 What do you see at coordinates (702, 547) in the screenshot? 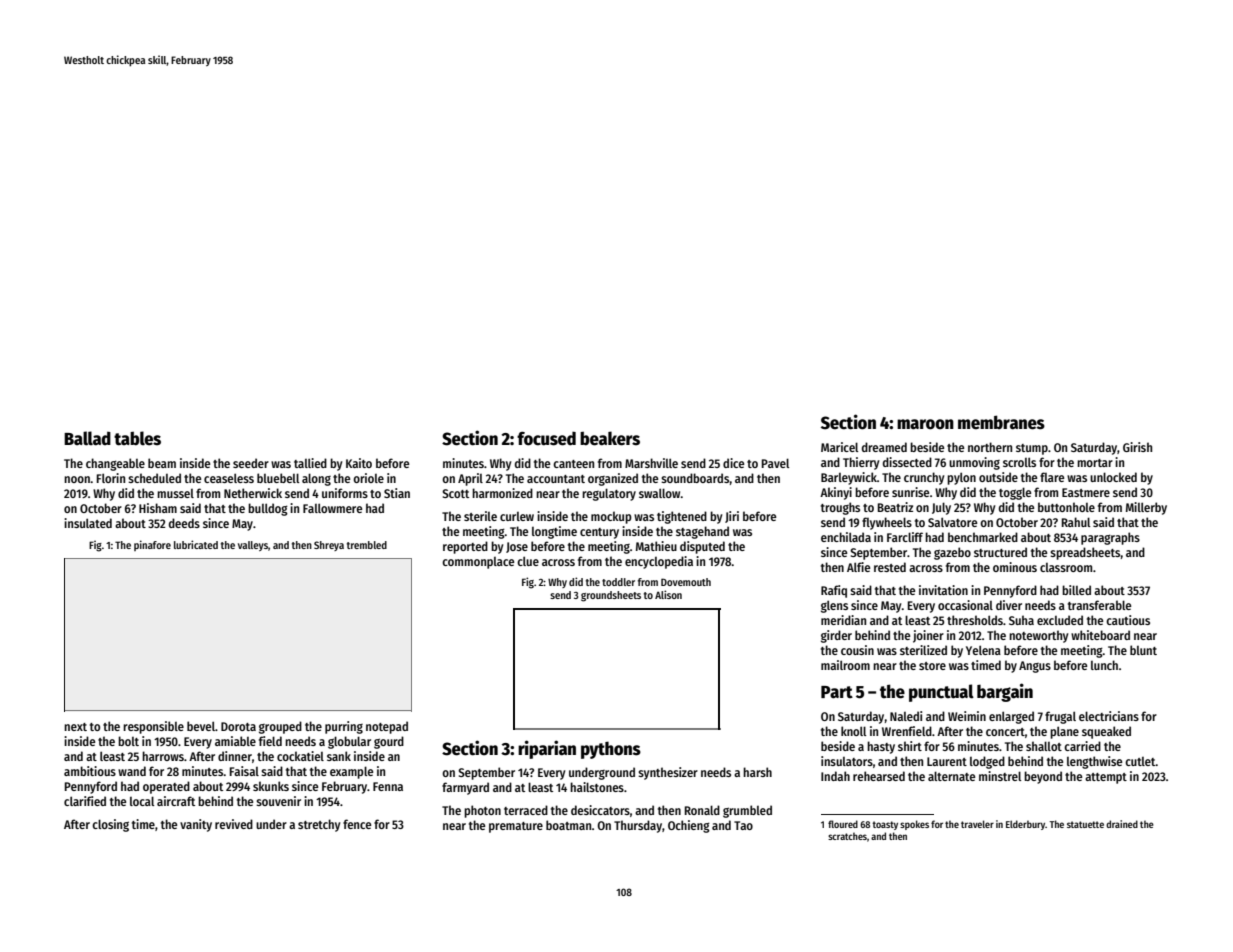
I see `disputed` at bounding box center [702, 547].
